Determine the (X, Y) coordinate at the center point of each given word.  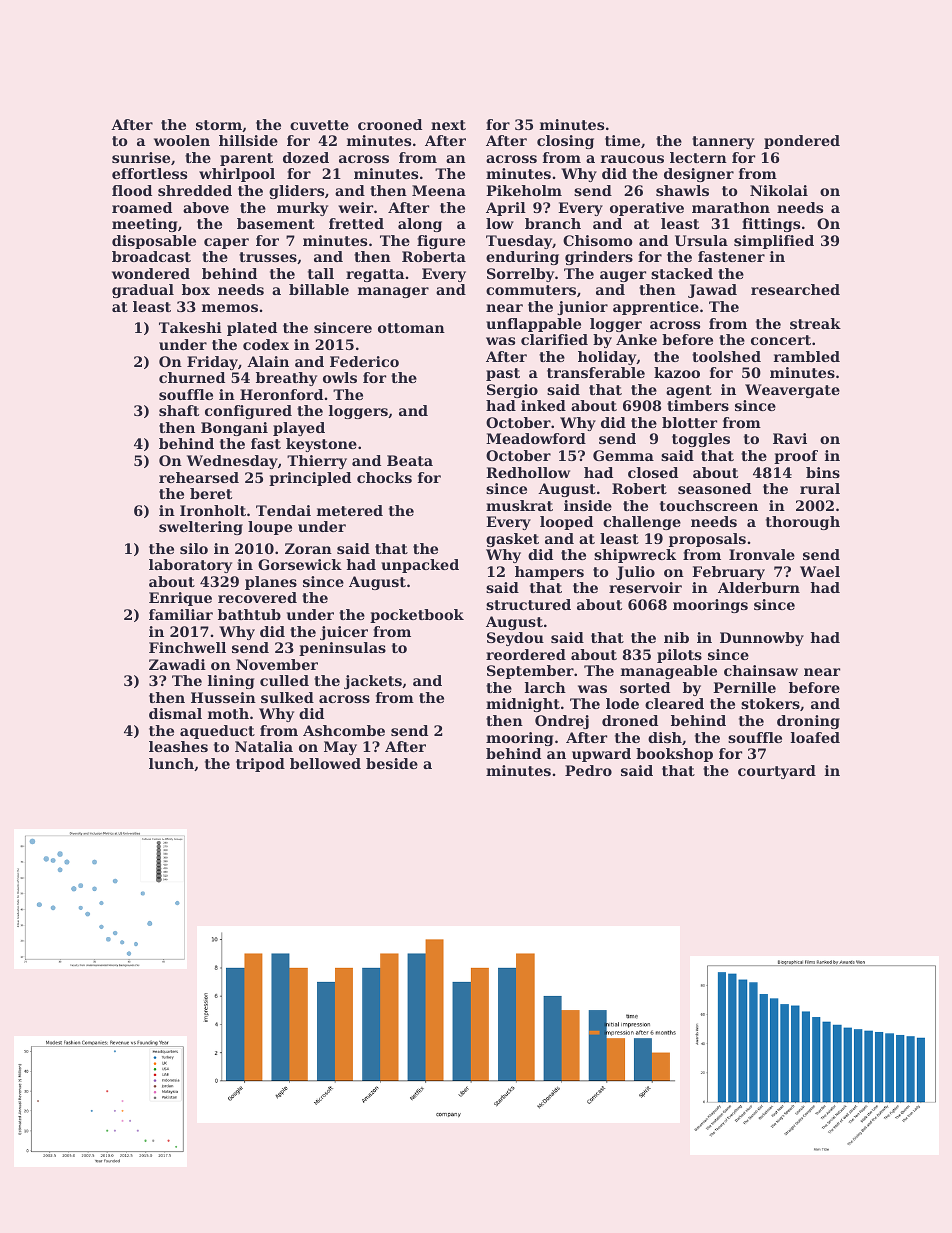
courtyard (777, 772)
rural (820, 488)
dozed (306, 157)
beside (392, 763)
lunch (171, 763)
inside (588, 505)
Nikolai (779, 190)
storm (219, 125)
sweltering (201, 528)
